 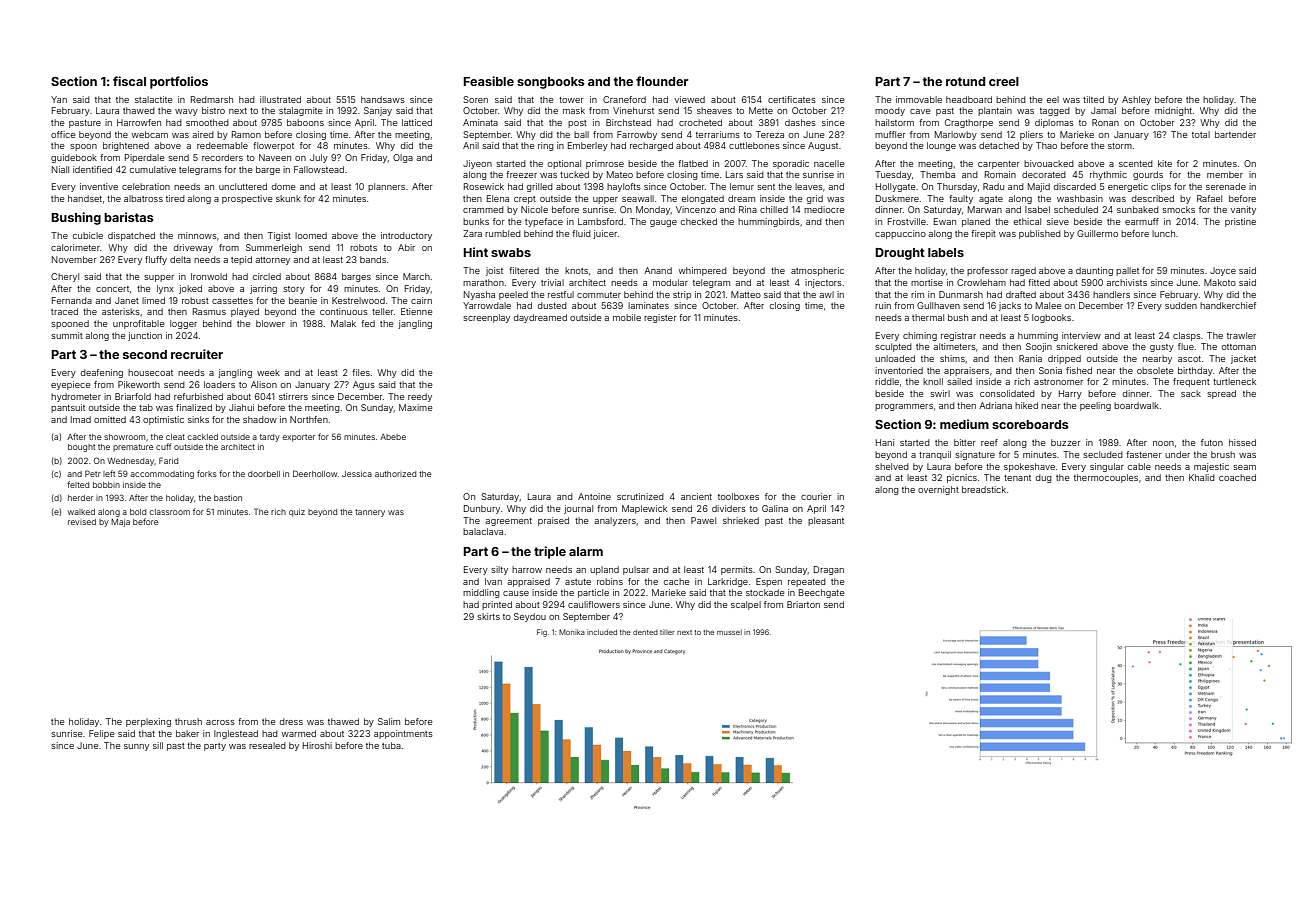 What do you see at coordinates (821, 593) in the page?
I see `Beechgate` at bounding box center [821, 593].
